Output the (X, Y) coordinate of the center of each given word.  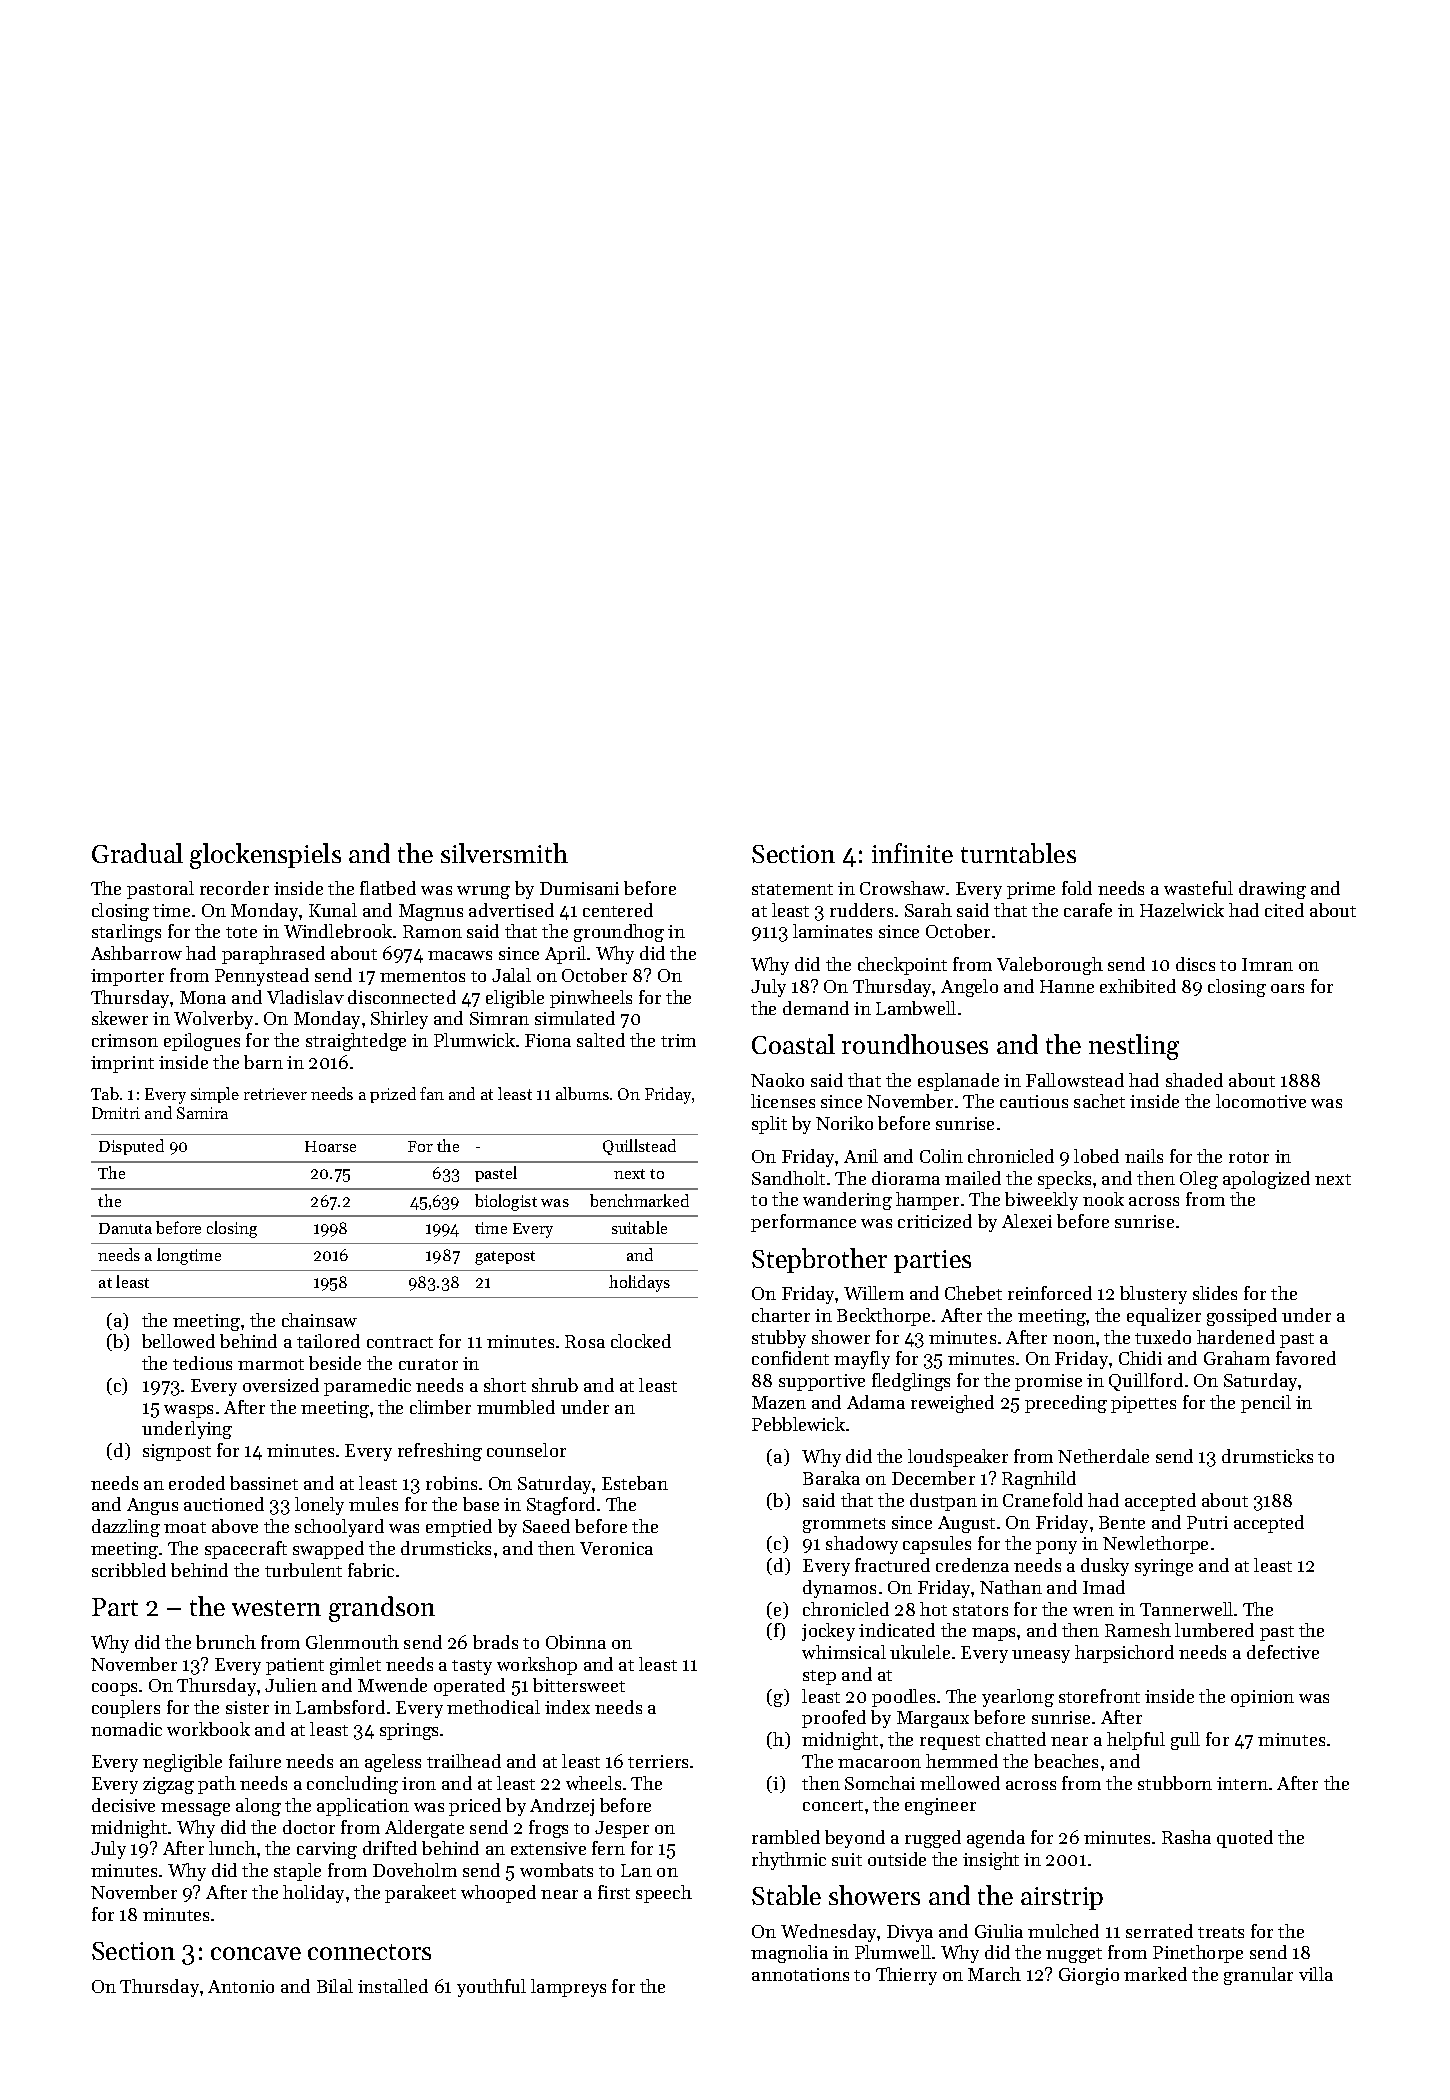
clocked (641, 1341)
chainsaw (319, 1320)
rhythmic (789, 1861)
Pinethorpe (1198, 1954)
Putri (1207, 1522)
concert (833, 1805)
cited (1284, 910)
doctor (309, 1827)
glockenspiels (265, 856)
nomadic (126, 1729)
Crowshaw (902, 888)
